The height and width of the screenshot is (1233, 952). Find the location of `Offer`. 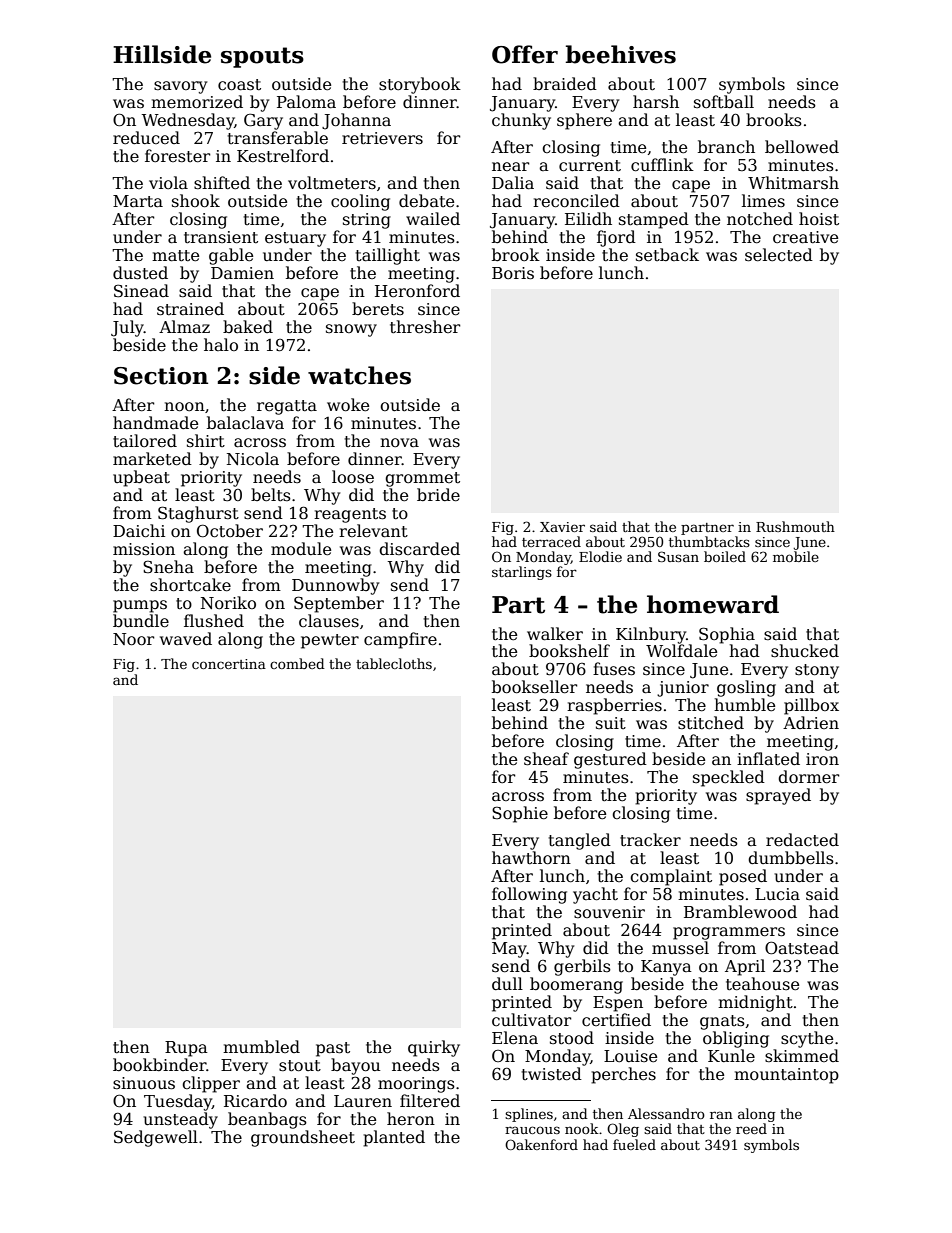

Offer is located at coordinates (525, 54).
